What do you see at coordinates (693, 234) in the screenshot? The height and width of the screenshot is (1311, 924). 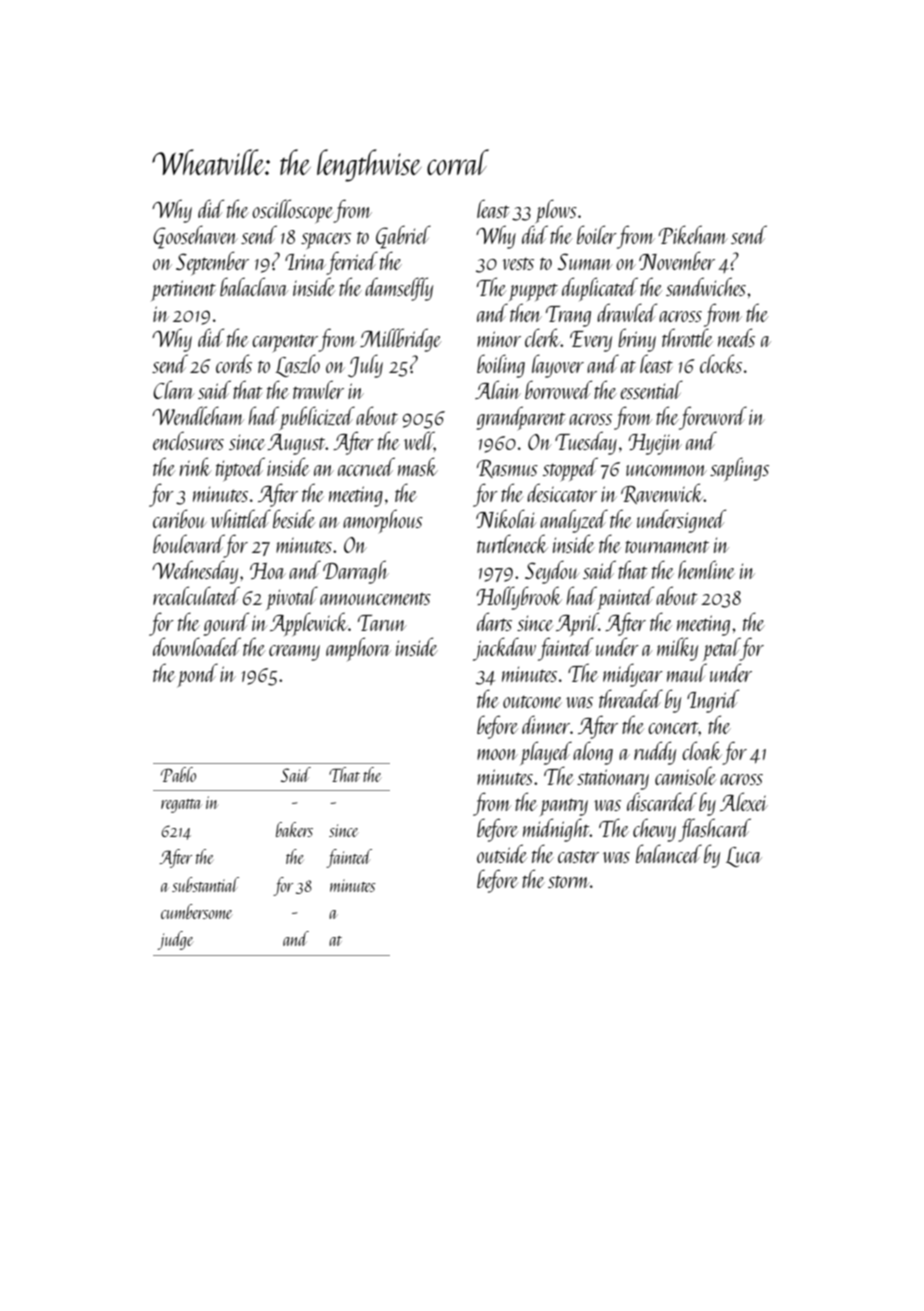 I see `Pikeham` at bounding box center [693, 234].
